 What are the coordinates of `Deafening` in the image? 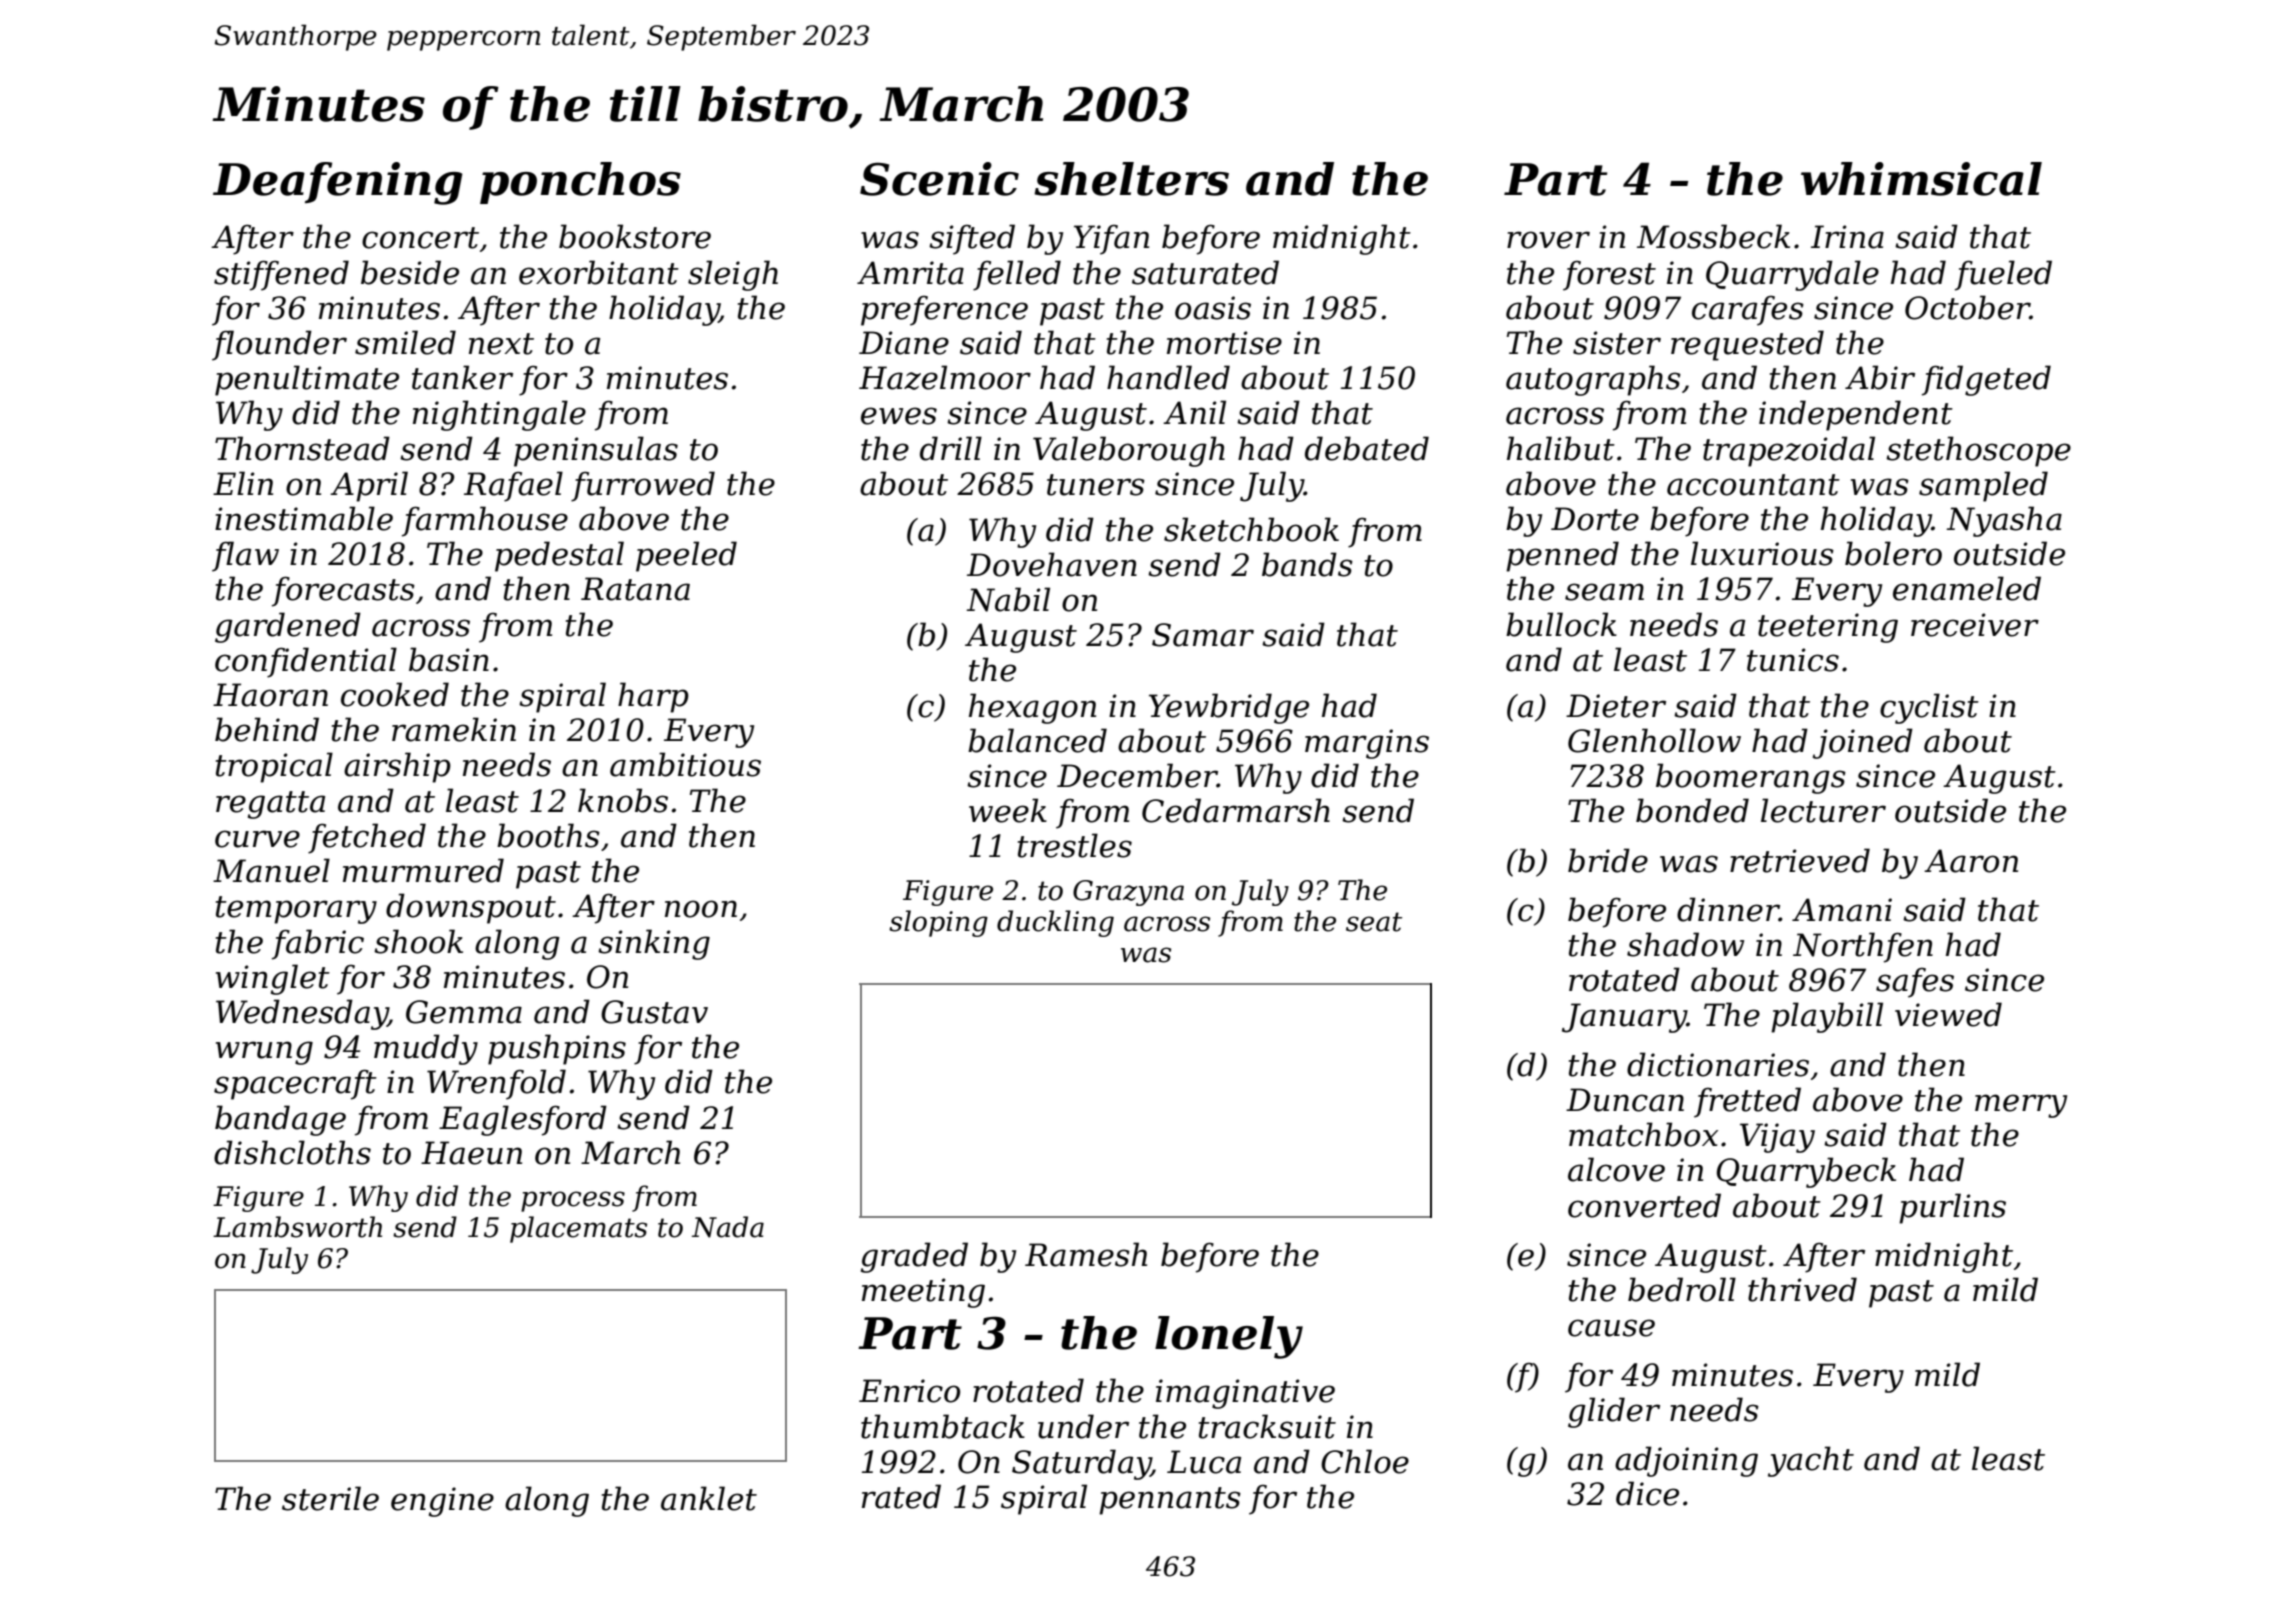 It's located at (338, 183).
